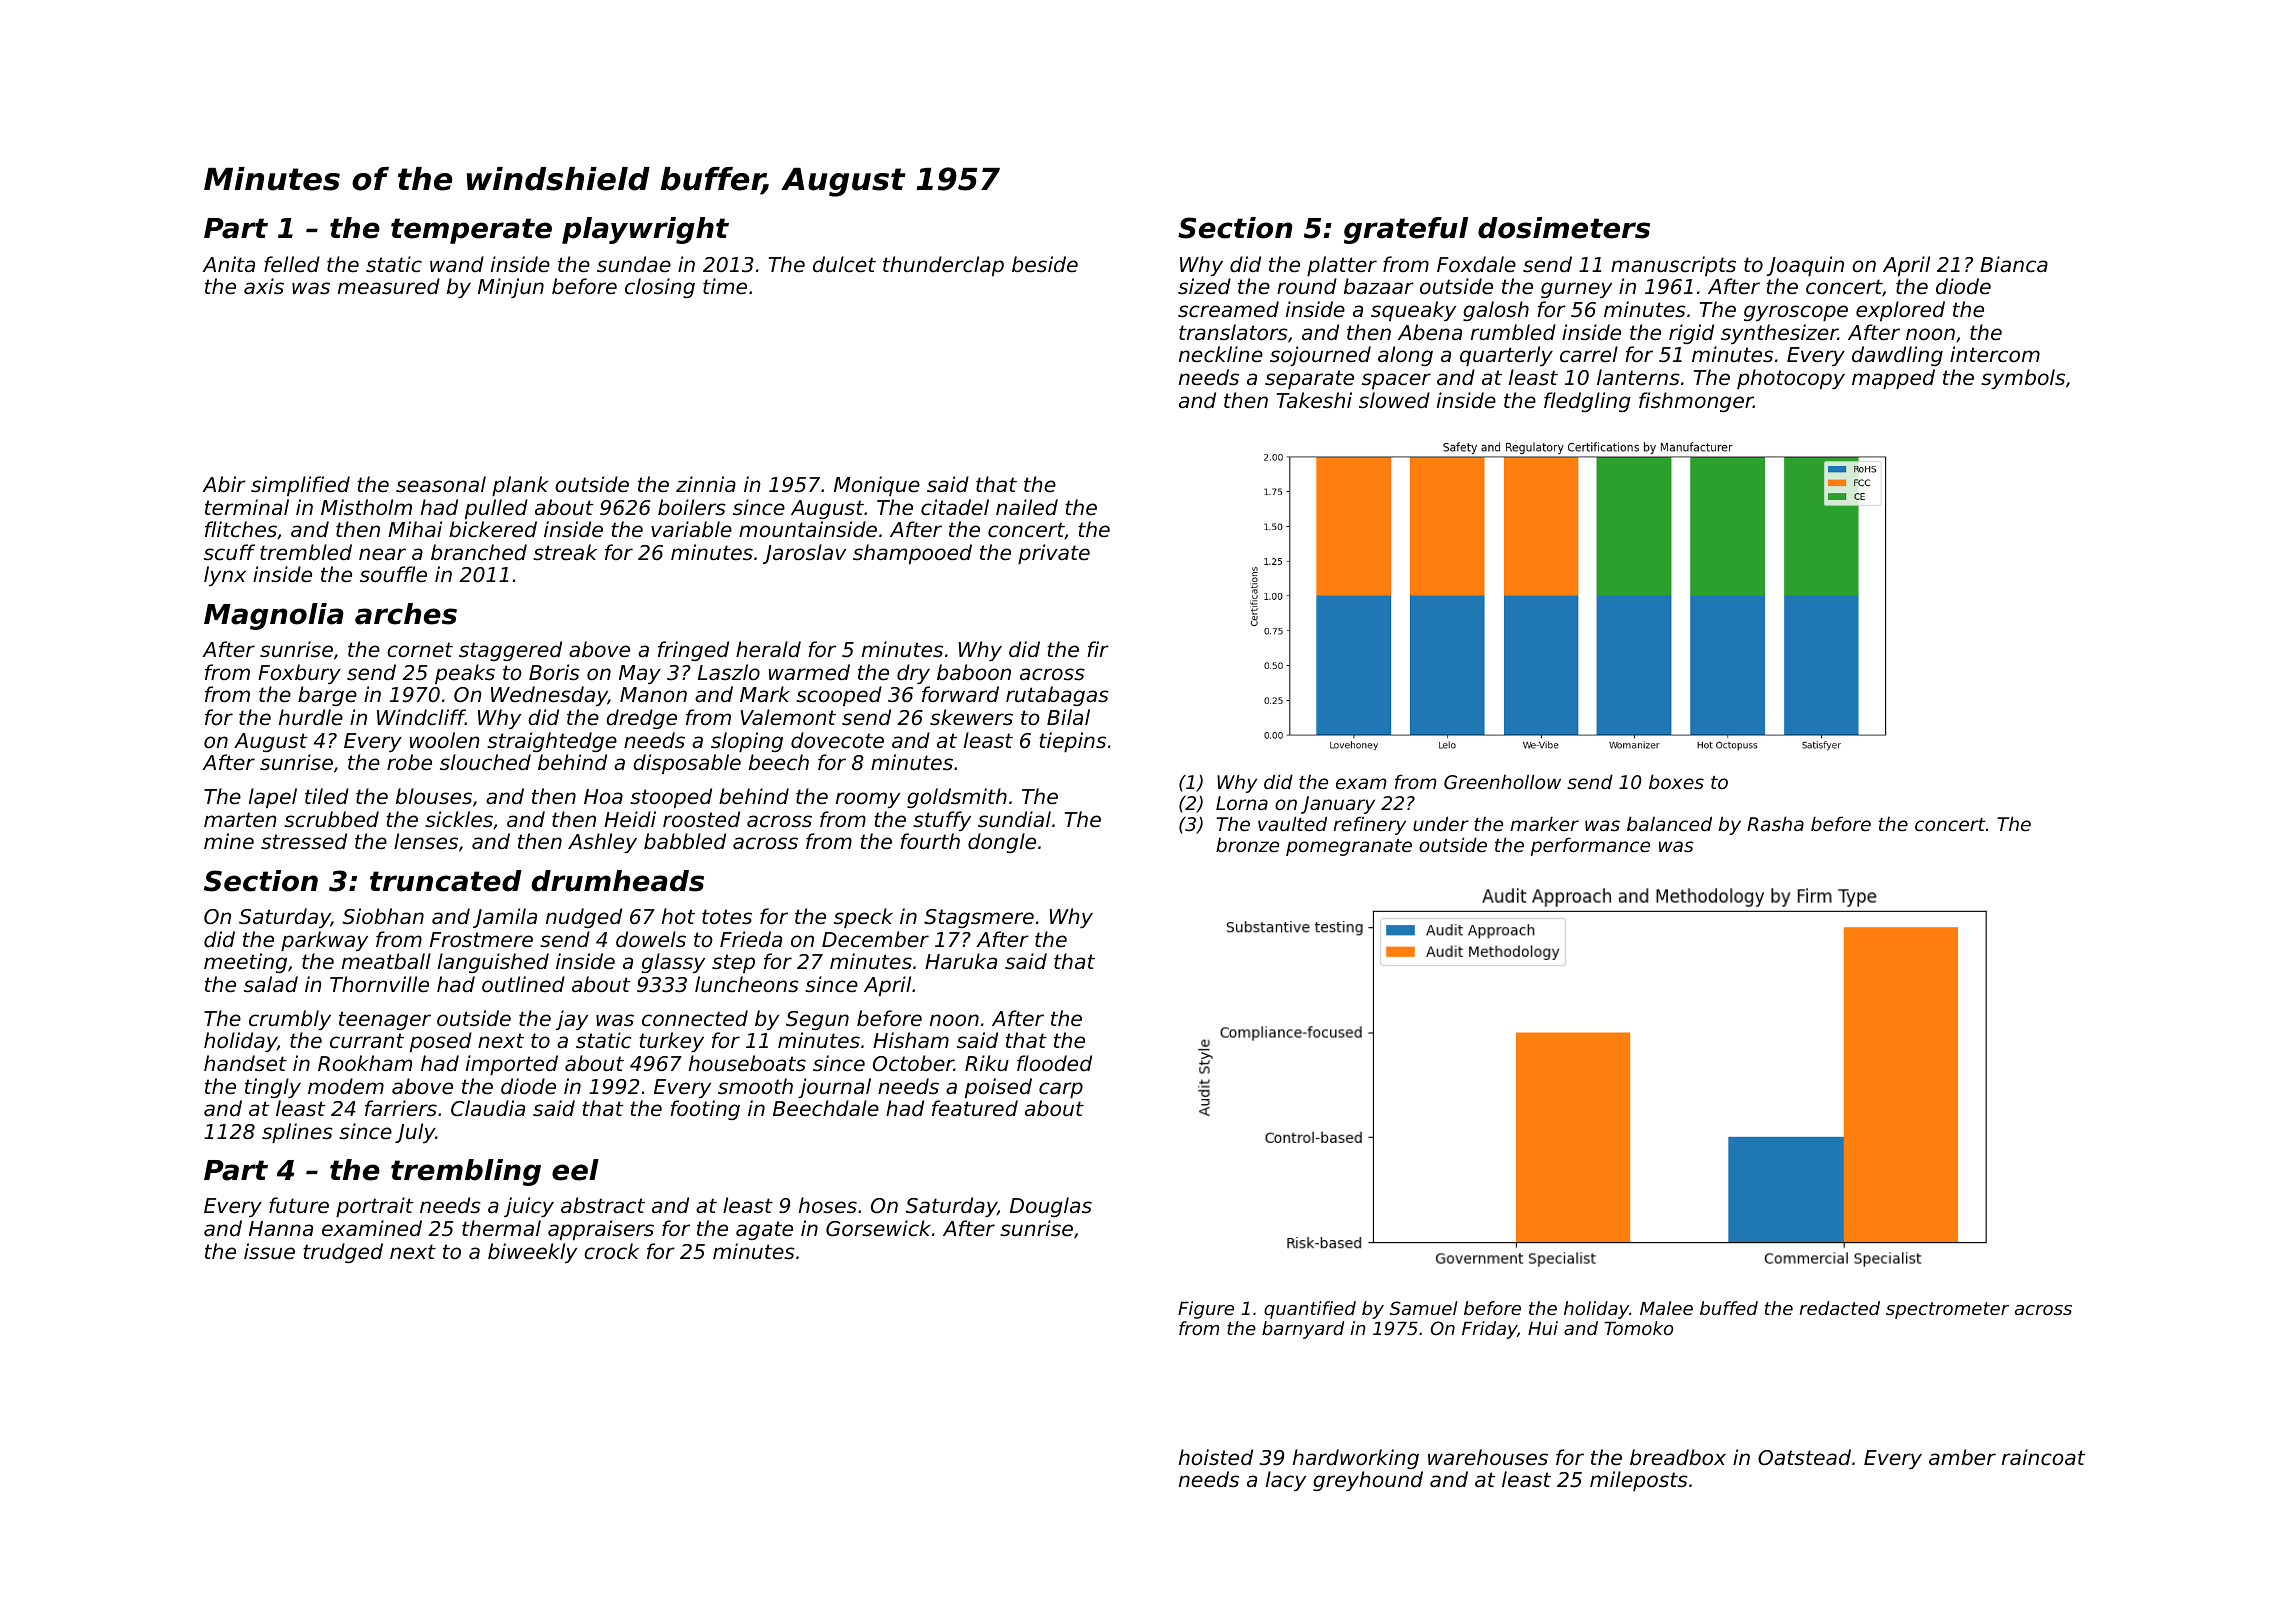 The height and width of the document is (1620, 2292). What do you see at coordinates (1216, 1457) in the document?
I see `hoisted` at bounding box center [1216, 1457].
